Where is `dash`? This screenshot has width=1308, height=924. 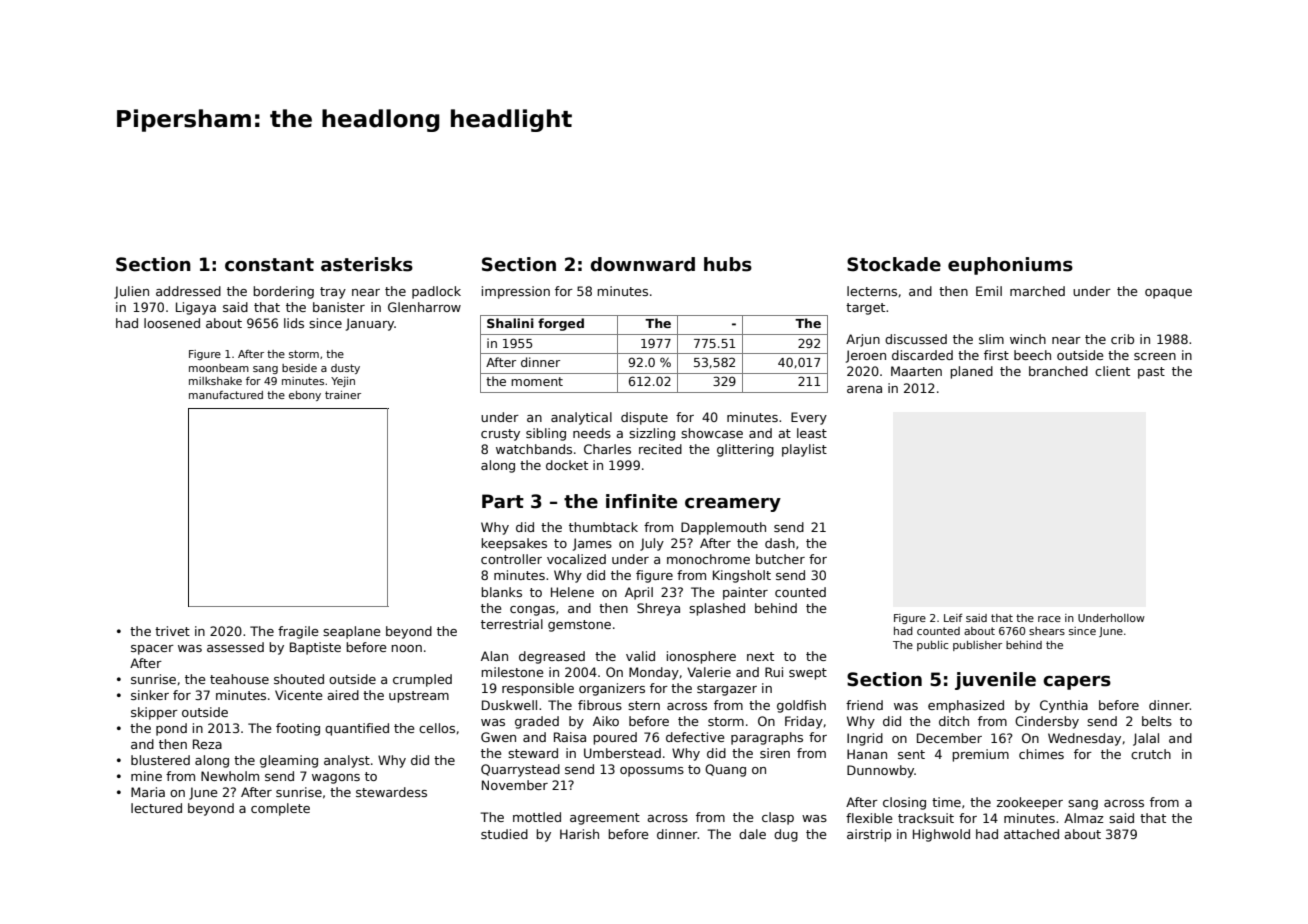
dash is located at coordinates (780, 543).
